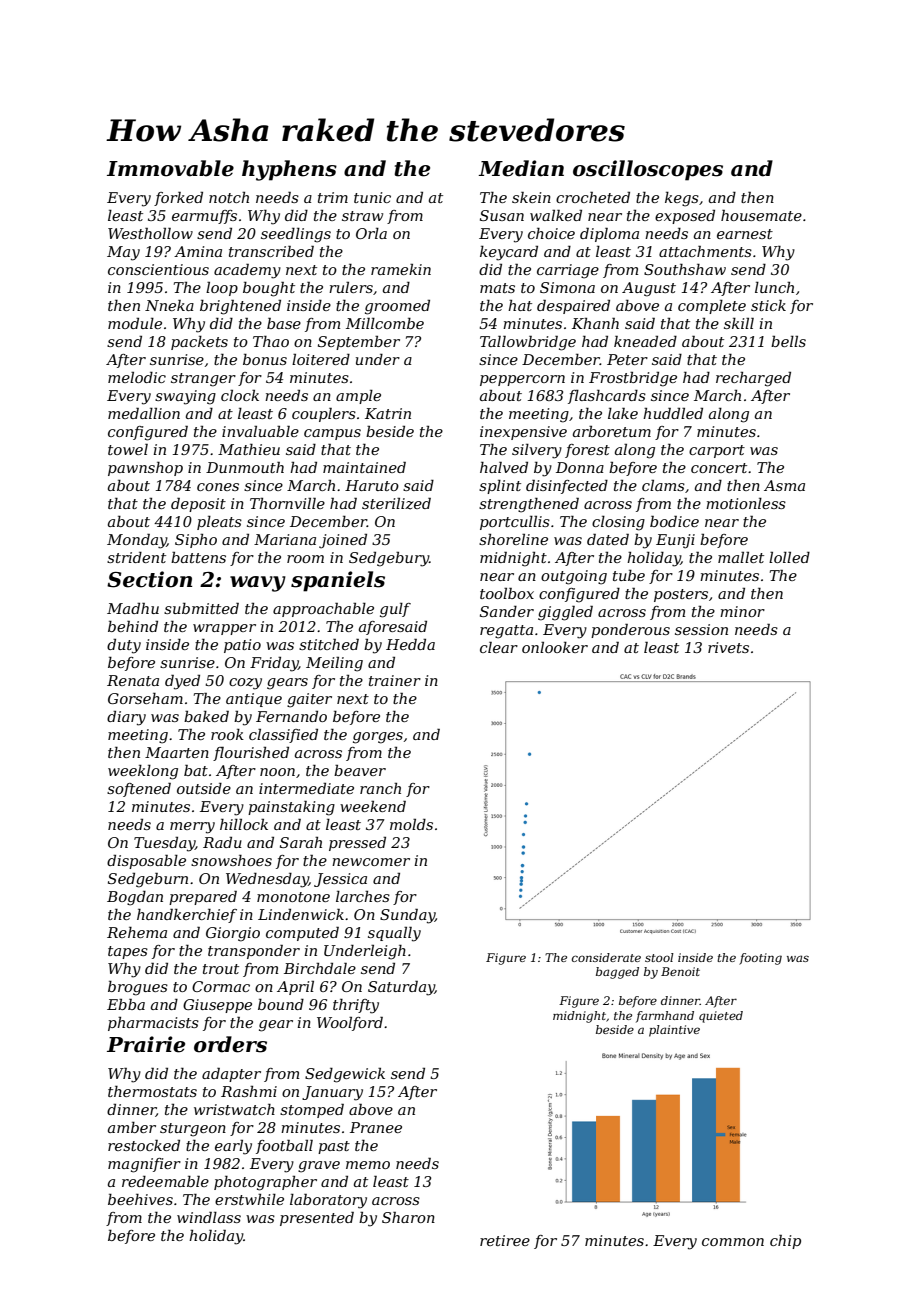 Image resolution: width=924 pixels, height=1308 pixels. Describe the element at coordinates (224, 629) in the screenshot. I see `wrapper` at that location.
